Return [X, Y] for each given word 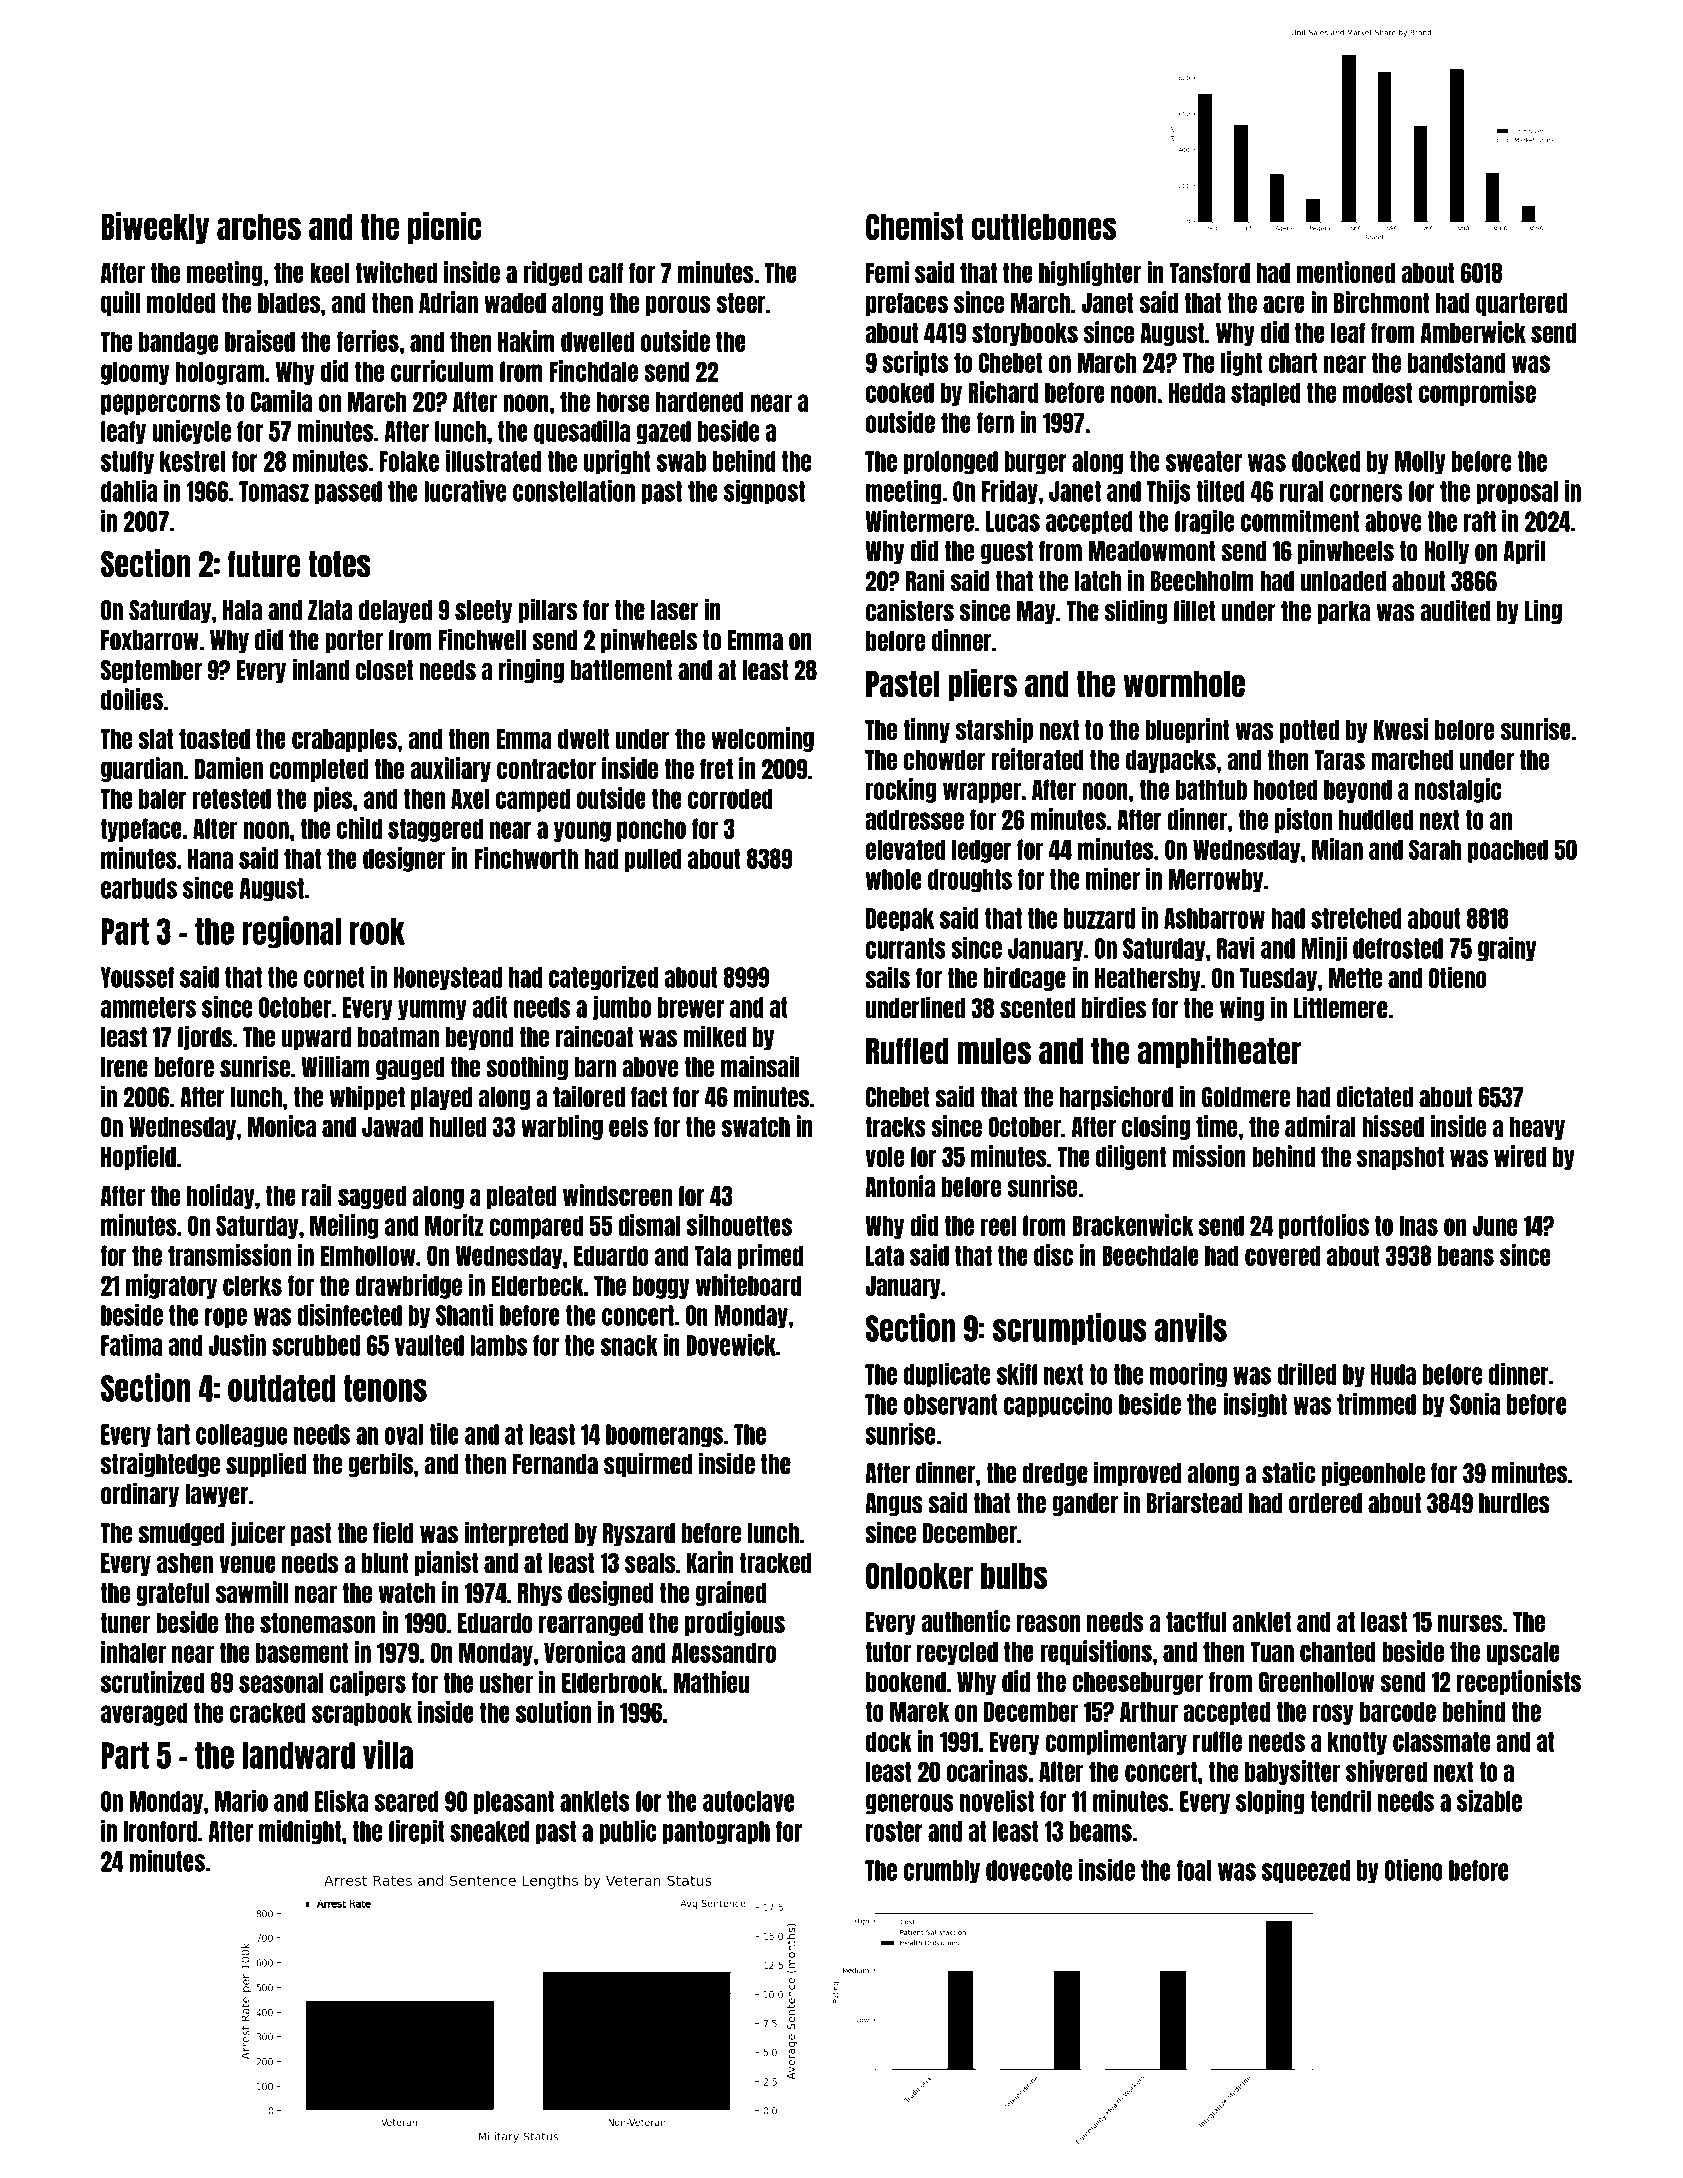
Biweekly [155, 228]
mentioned [1346, 272]
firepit [416, 1832]
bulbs [1014, 1576]
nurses [1470, 1623]
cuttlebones [1044, 227]
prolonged [951, 463]
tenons [385, 1388]
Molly [1420, 463]
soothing [527, 1067]
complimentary [1116, 1742]
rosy [1333, 1714]
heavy [1537, 1128]
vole [884, 1157]
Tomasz [274, 491]
